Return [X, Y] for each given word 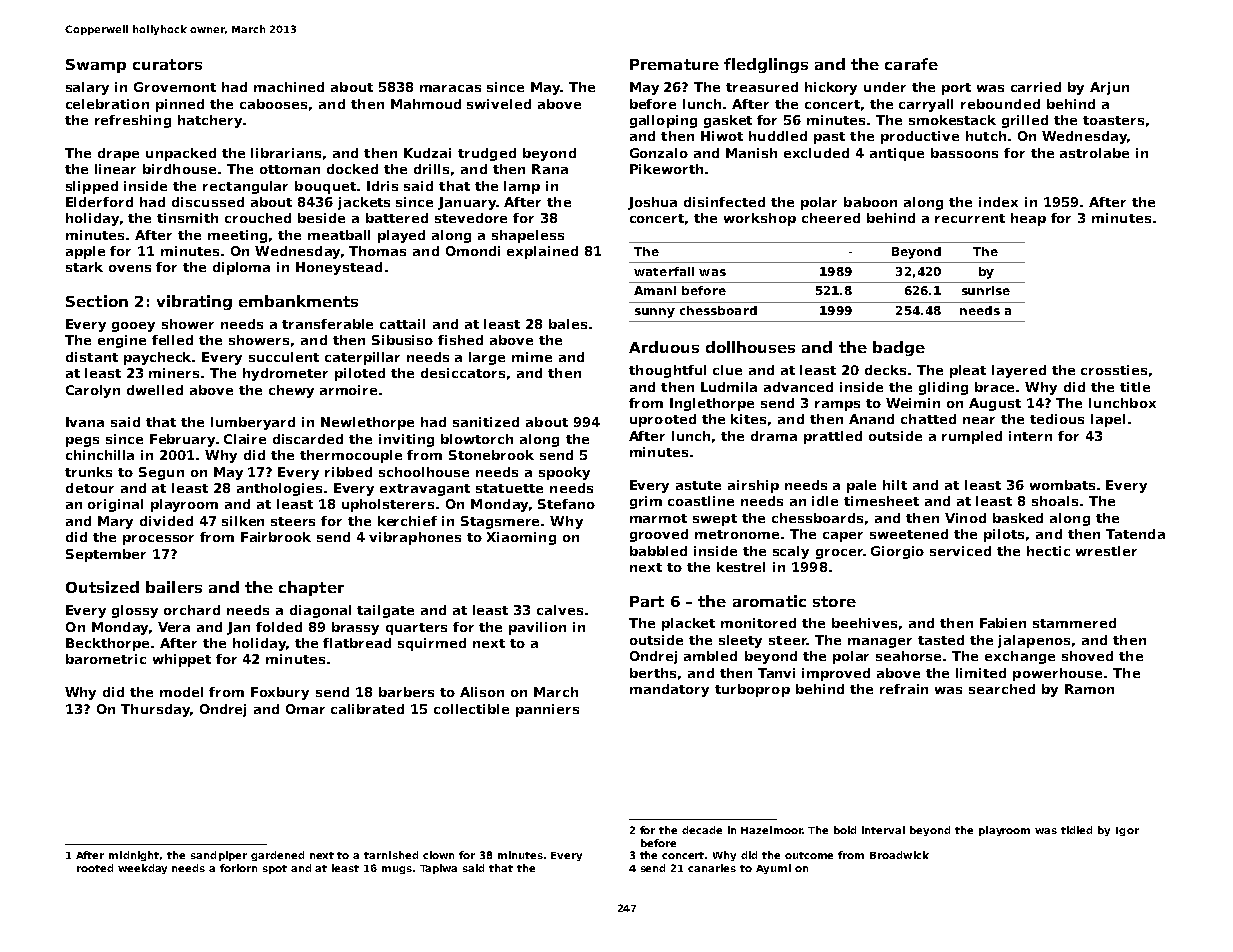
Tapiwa [438, 869]
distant [92, 357]
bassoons [964, 153]
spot [275, 869]
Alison [482, 692]
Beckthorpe [107, 644]
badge [899, 348]
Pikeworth [666, 169]
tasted [941, 640]
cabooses [273, 104]
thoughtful [667, 371]
